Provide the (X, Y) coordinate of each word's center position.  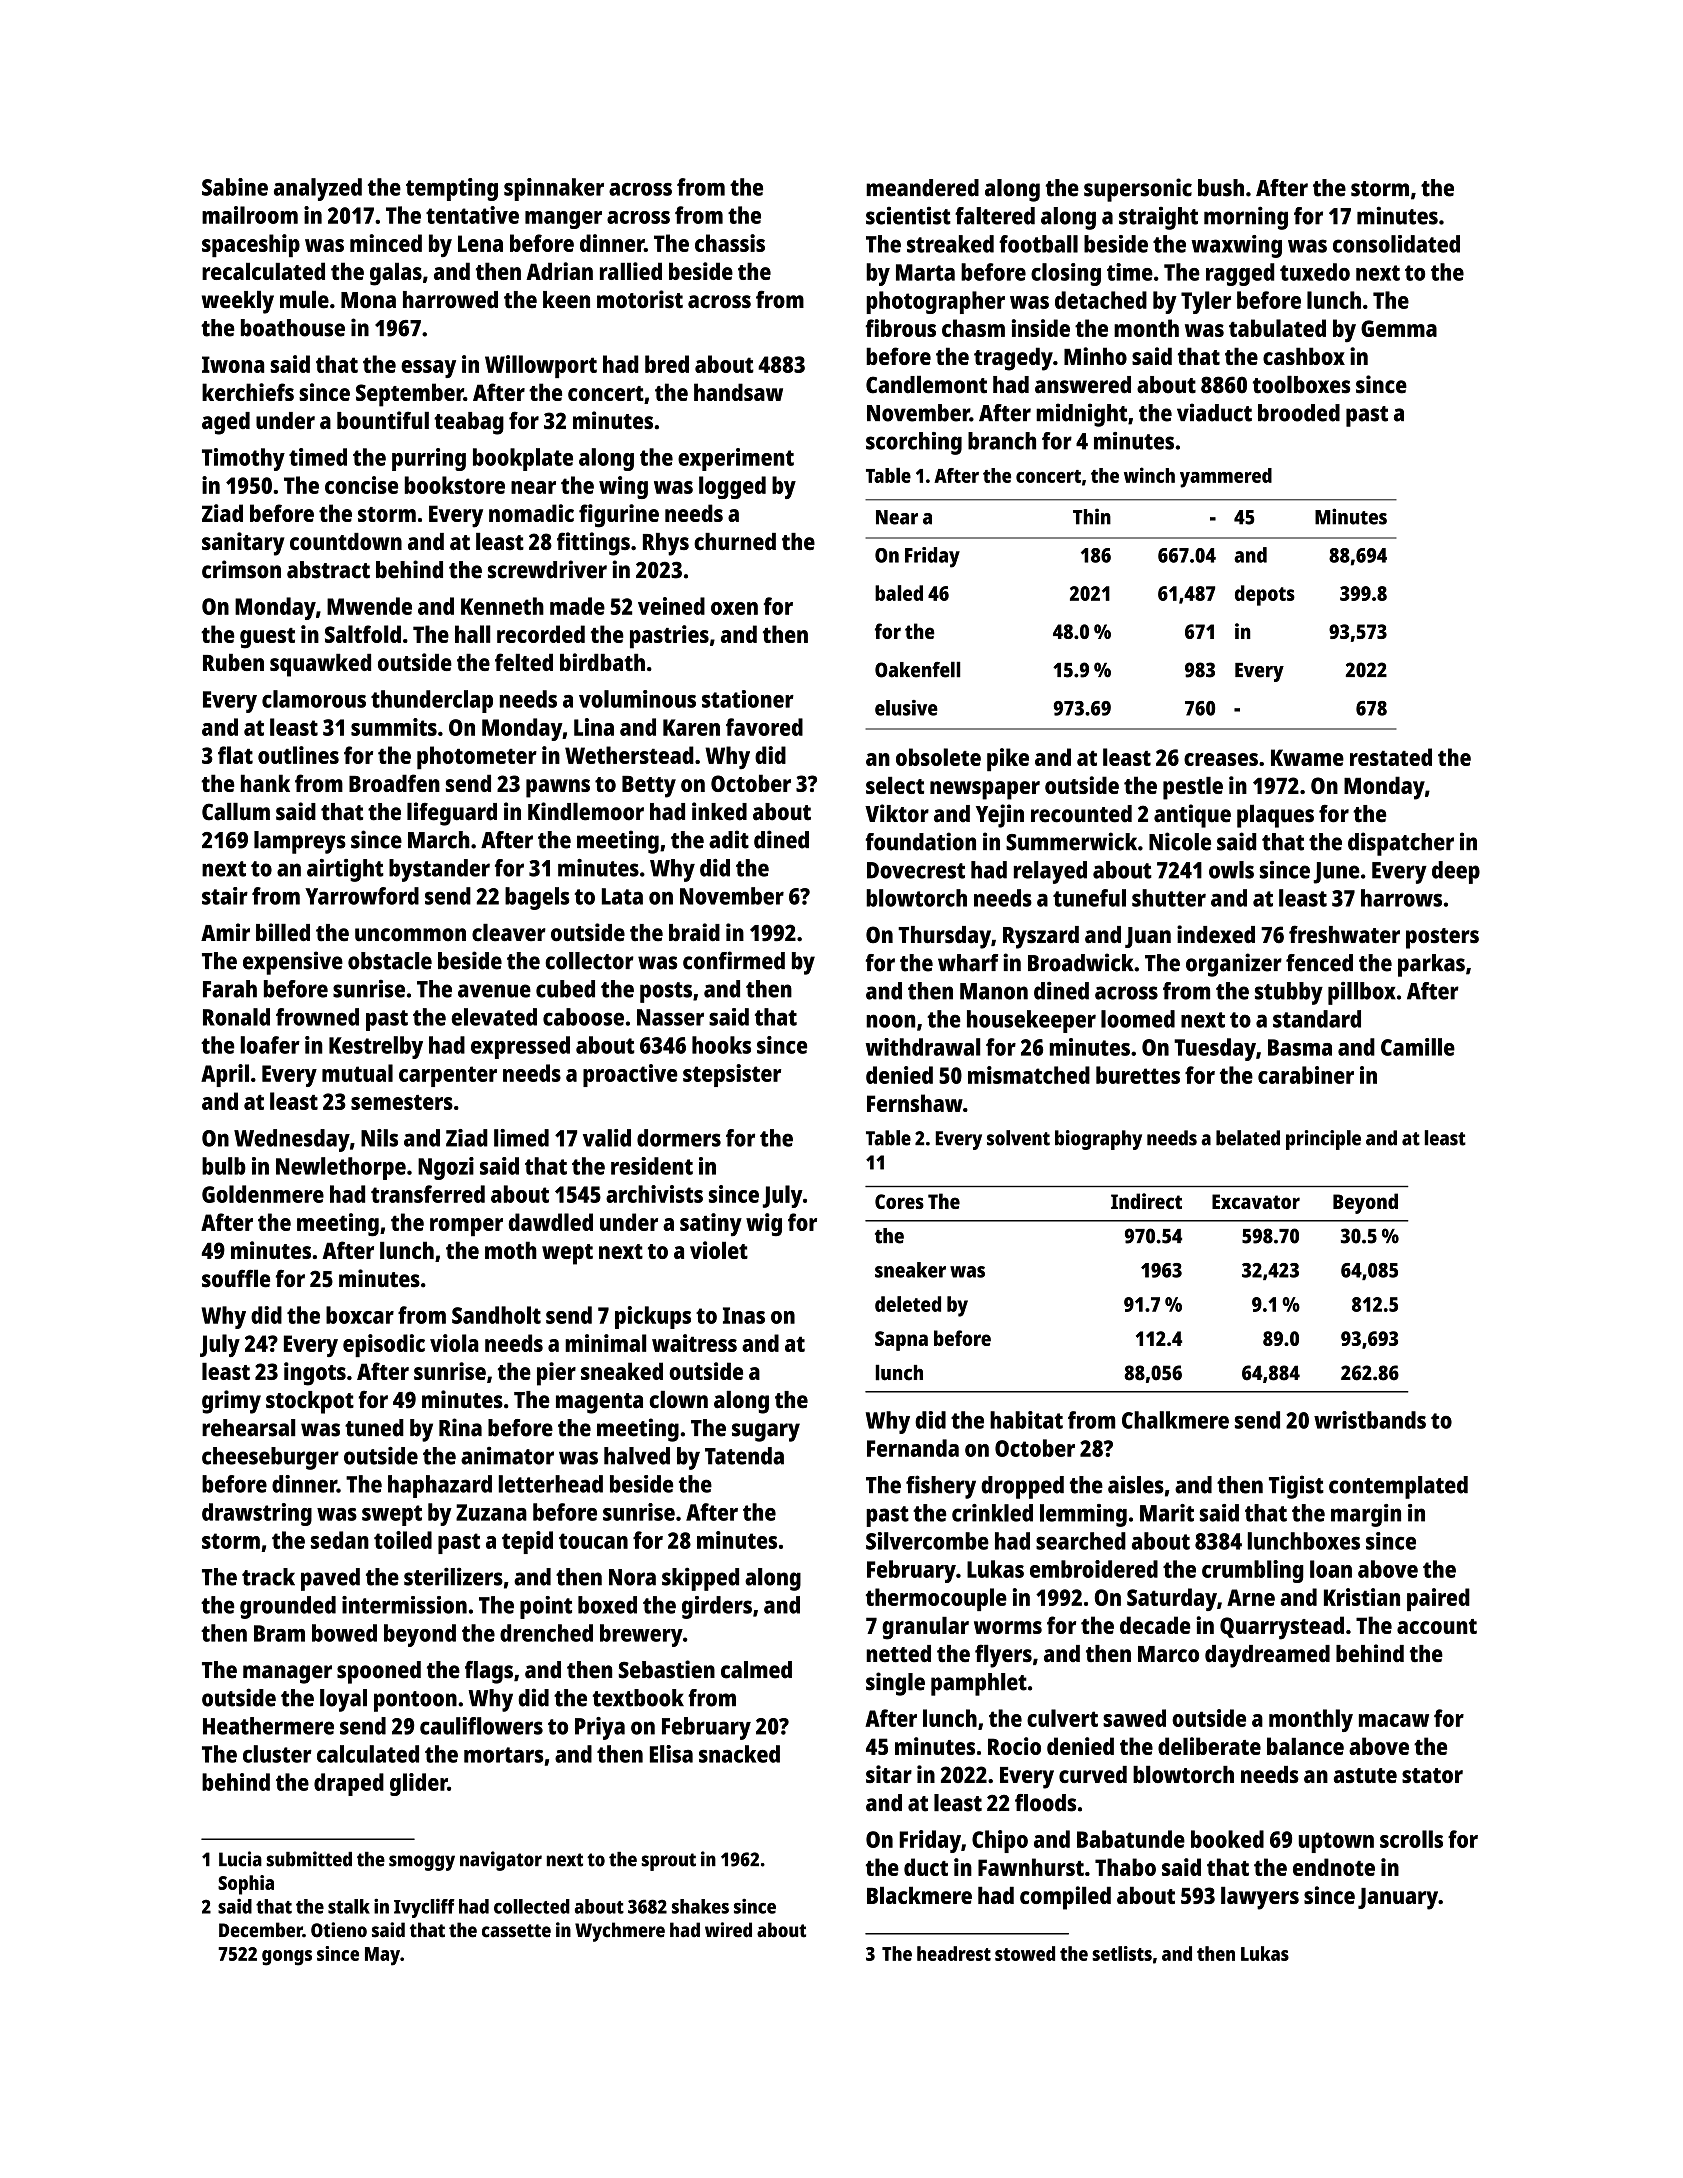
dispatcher (1401, 844)
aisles (1136, 1484)
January (1398, 1899)
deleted (908, 1304)
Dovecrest (916, 870)
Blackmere (919, 1895)
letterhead (550, 1484)
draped (349, 1784)
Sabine (235, 187)
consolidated (1396, 244)
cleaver (509, 932)
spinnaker (554, 189)
